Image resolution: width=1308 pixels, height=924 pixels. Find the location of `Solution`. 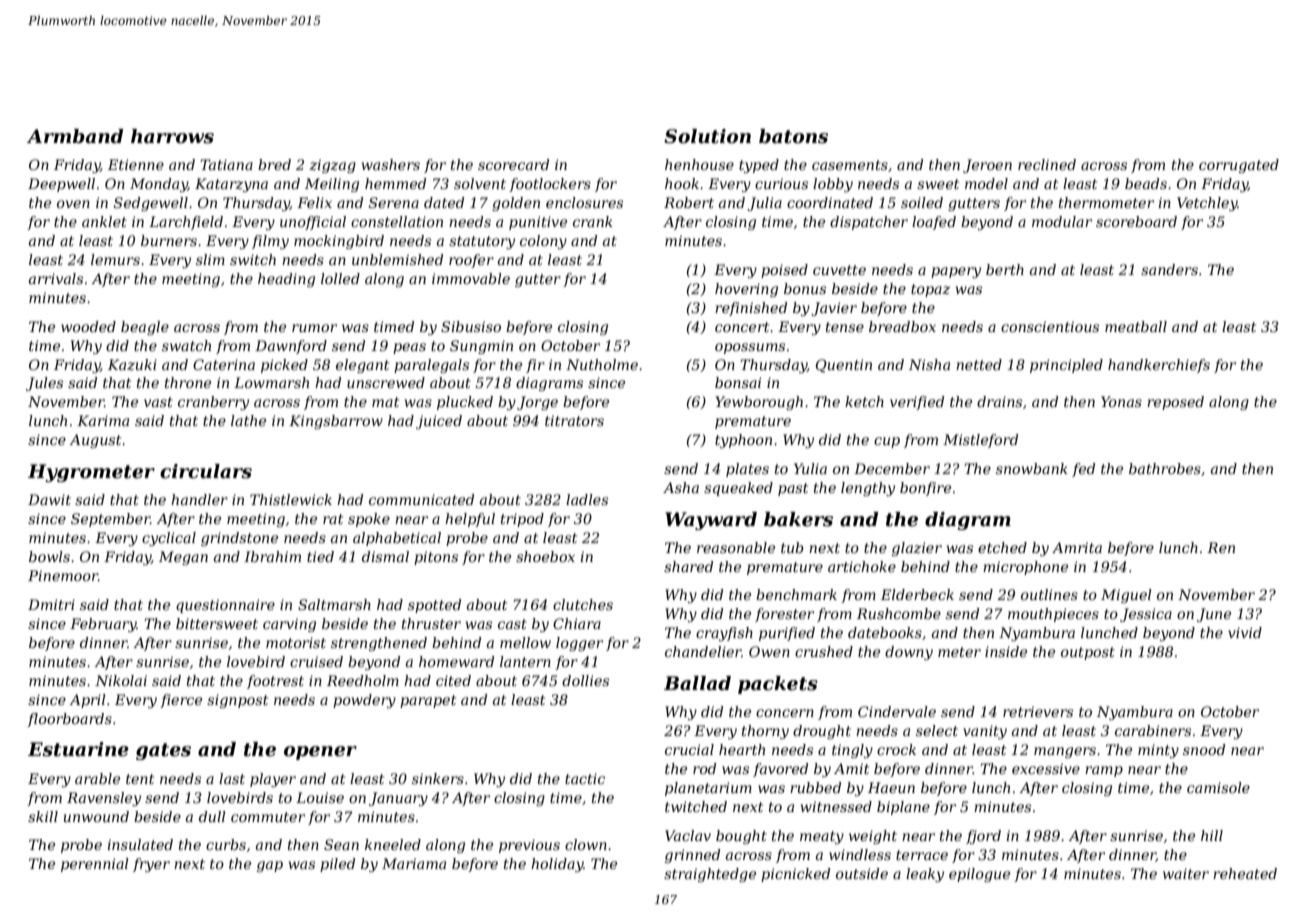

Solution is located at coordinates (707, 136).
